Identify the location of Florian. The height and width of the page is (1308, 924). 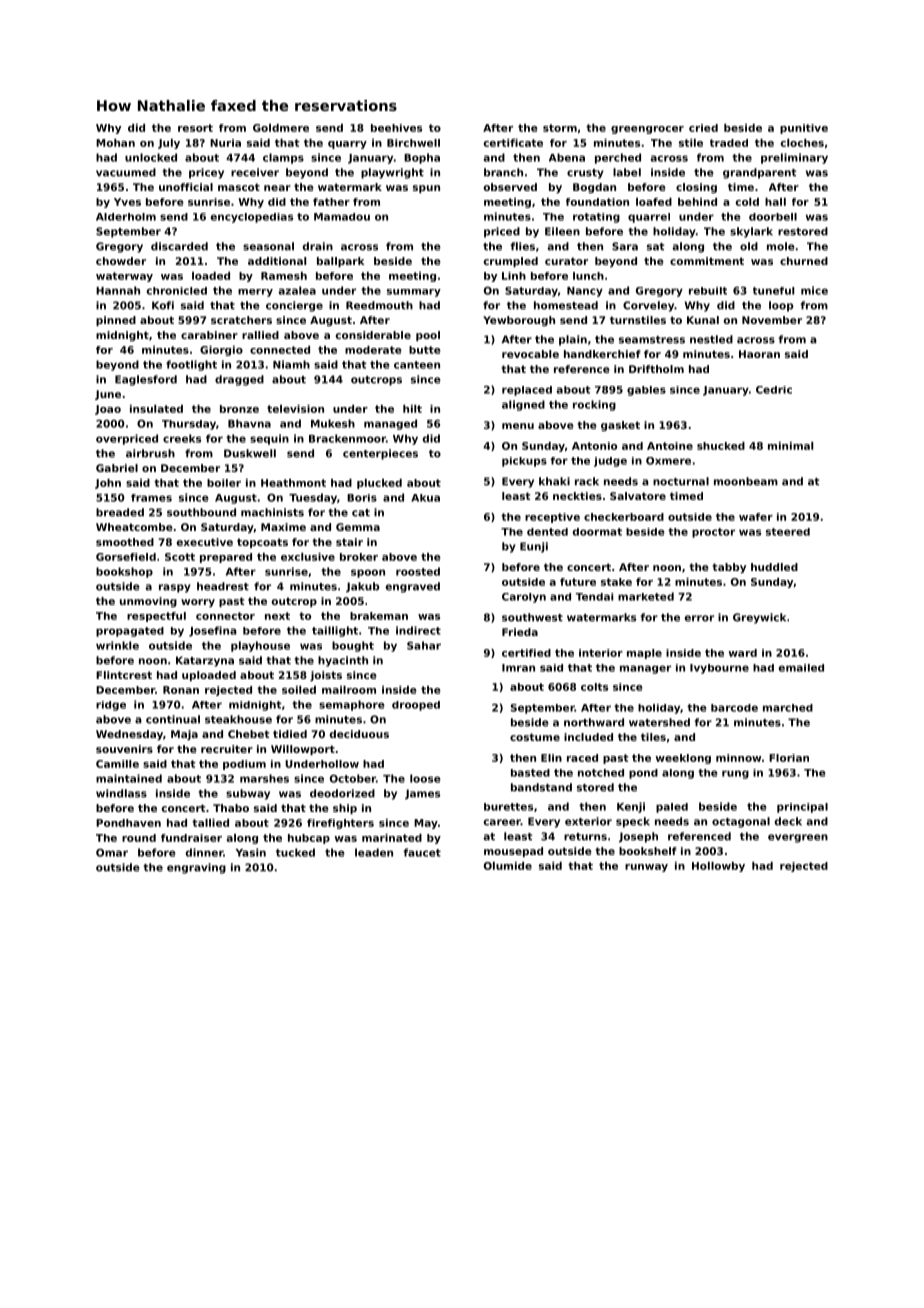
(789, 758).
